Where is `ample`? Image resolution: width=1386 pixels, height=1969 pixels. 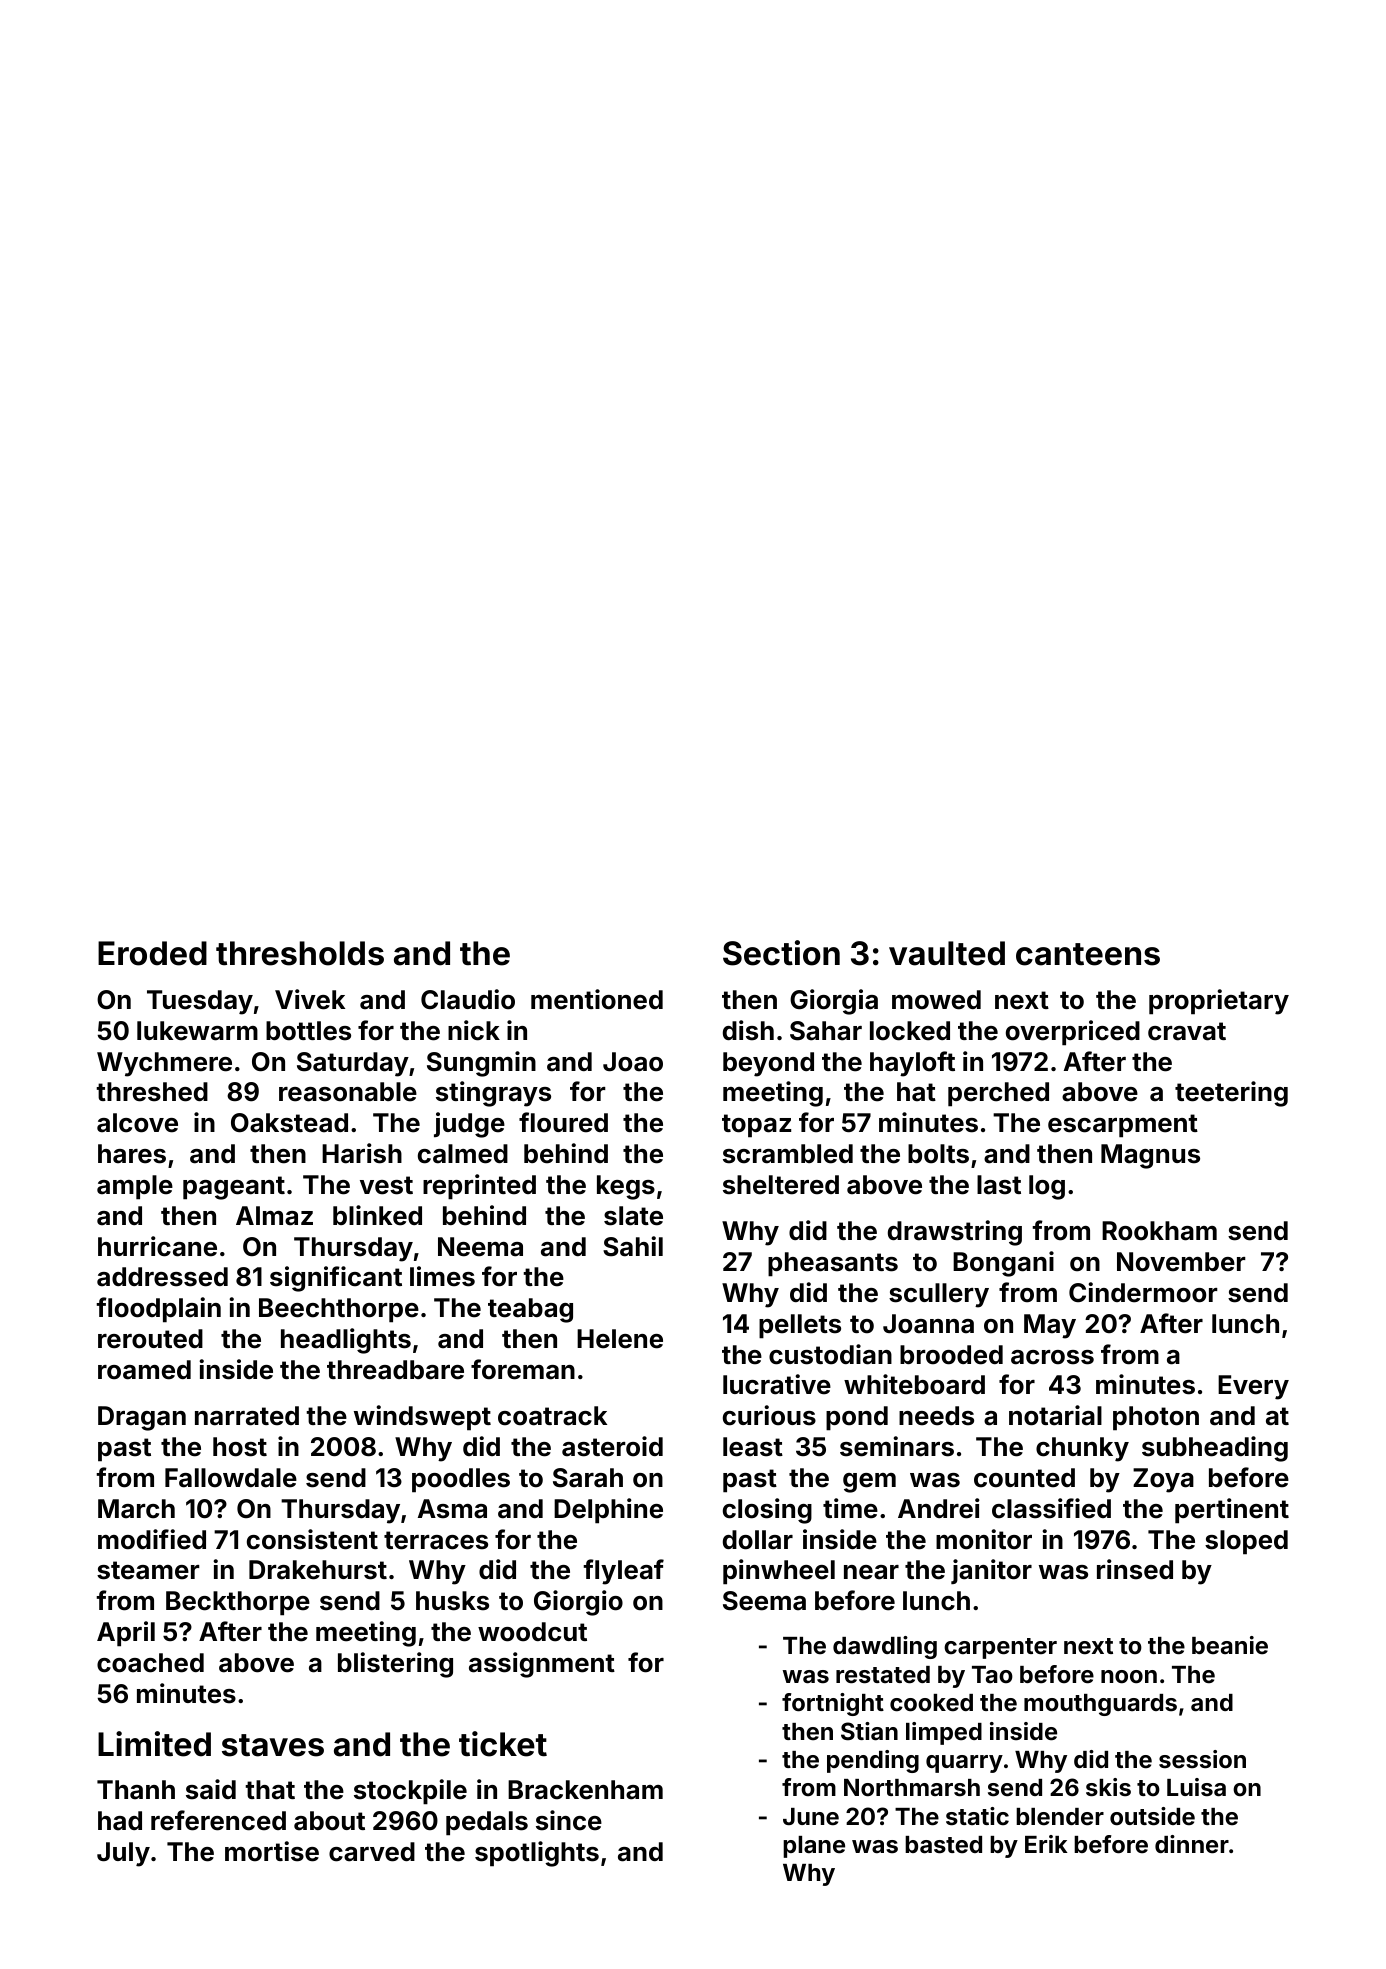
ample is located at coordinates (135, 1187).
